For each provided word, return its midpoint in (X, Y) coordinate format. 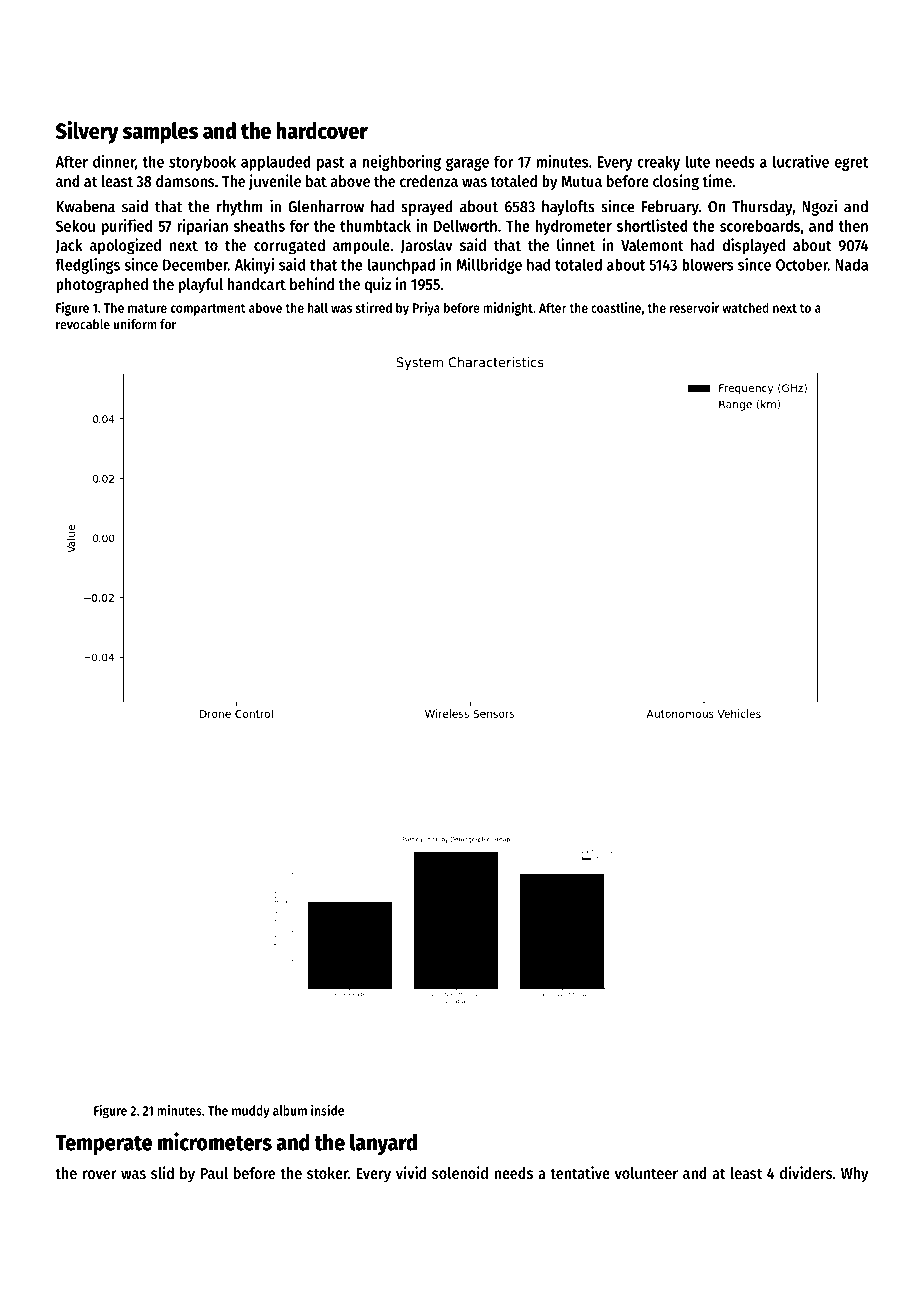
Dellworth (465, 226)
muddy (251, 1111)
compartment (208, 310)
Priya (426, 309)
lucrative (801, 161)
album (290, 1110)
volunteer (646, 1173)
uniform (135, 324)
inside (327, 1110)
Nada (851, 264)
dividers (806, 1172)
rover (100, 1174)
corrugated (289, 247)
